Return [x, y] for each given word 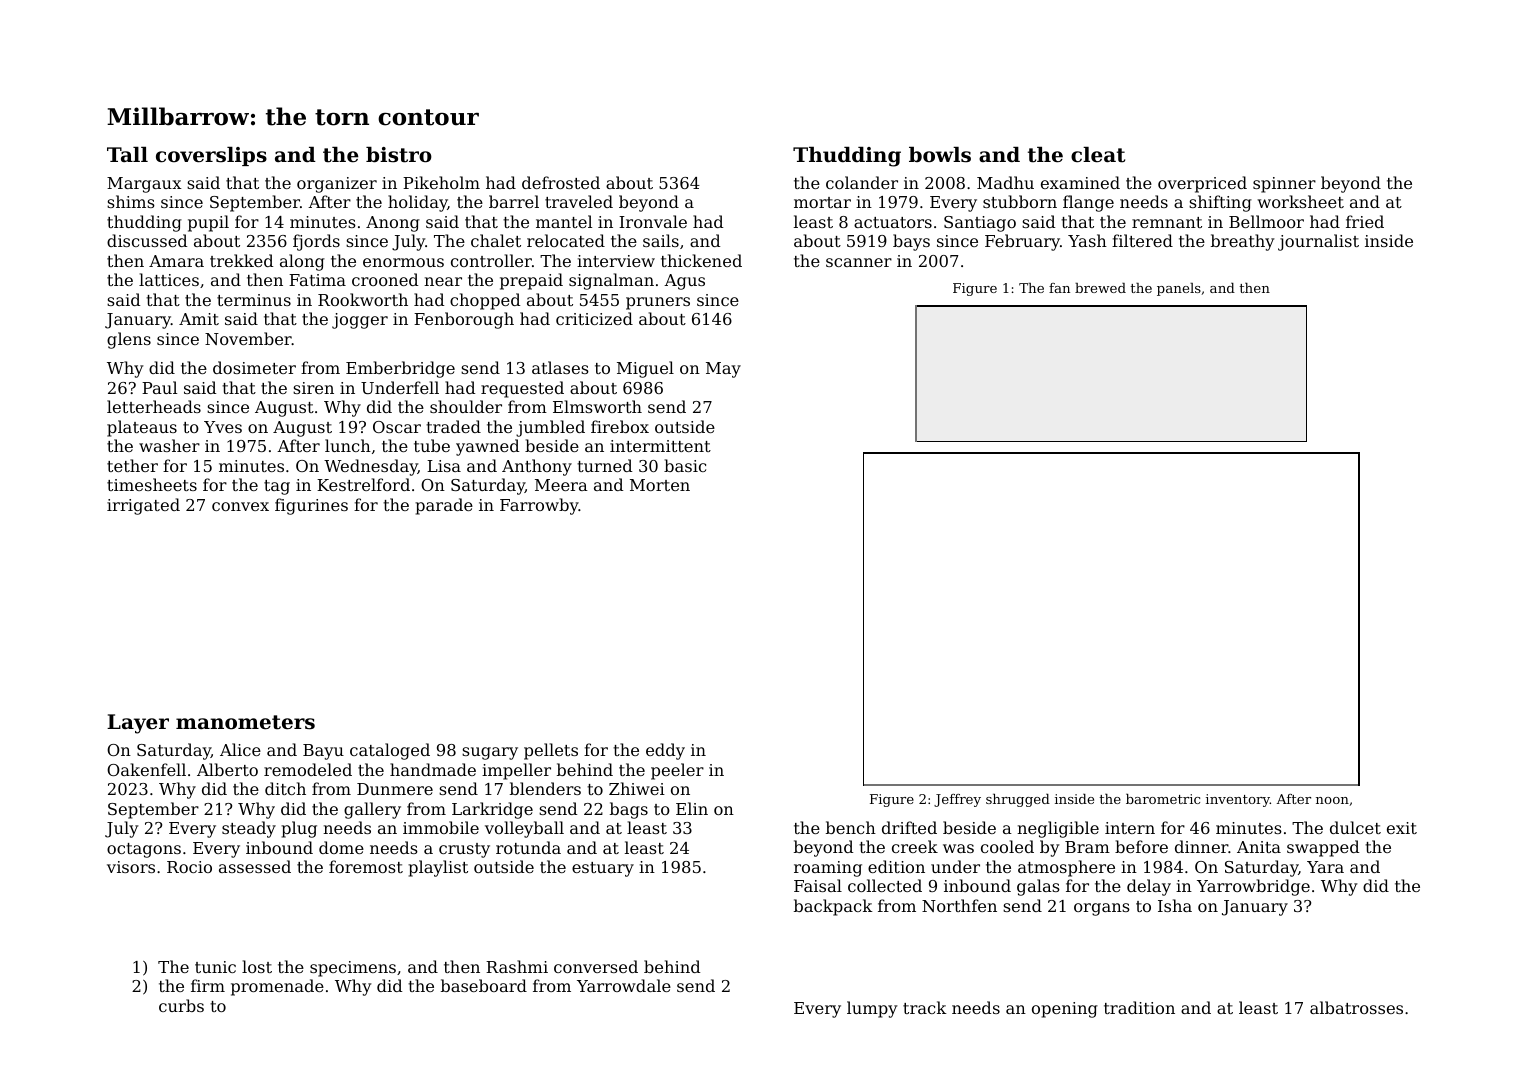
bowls [940, 155]
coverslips [211, 156]
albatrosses [1356, 1007]
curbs [181, 1005]
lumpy [872, 1009]
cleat [1098, 155]
